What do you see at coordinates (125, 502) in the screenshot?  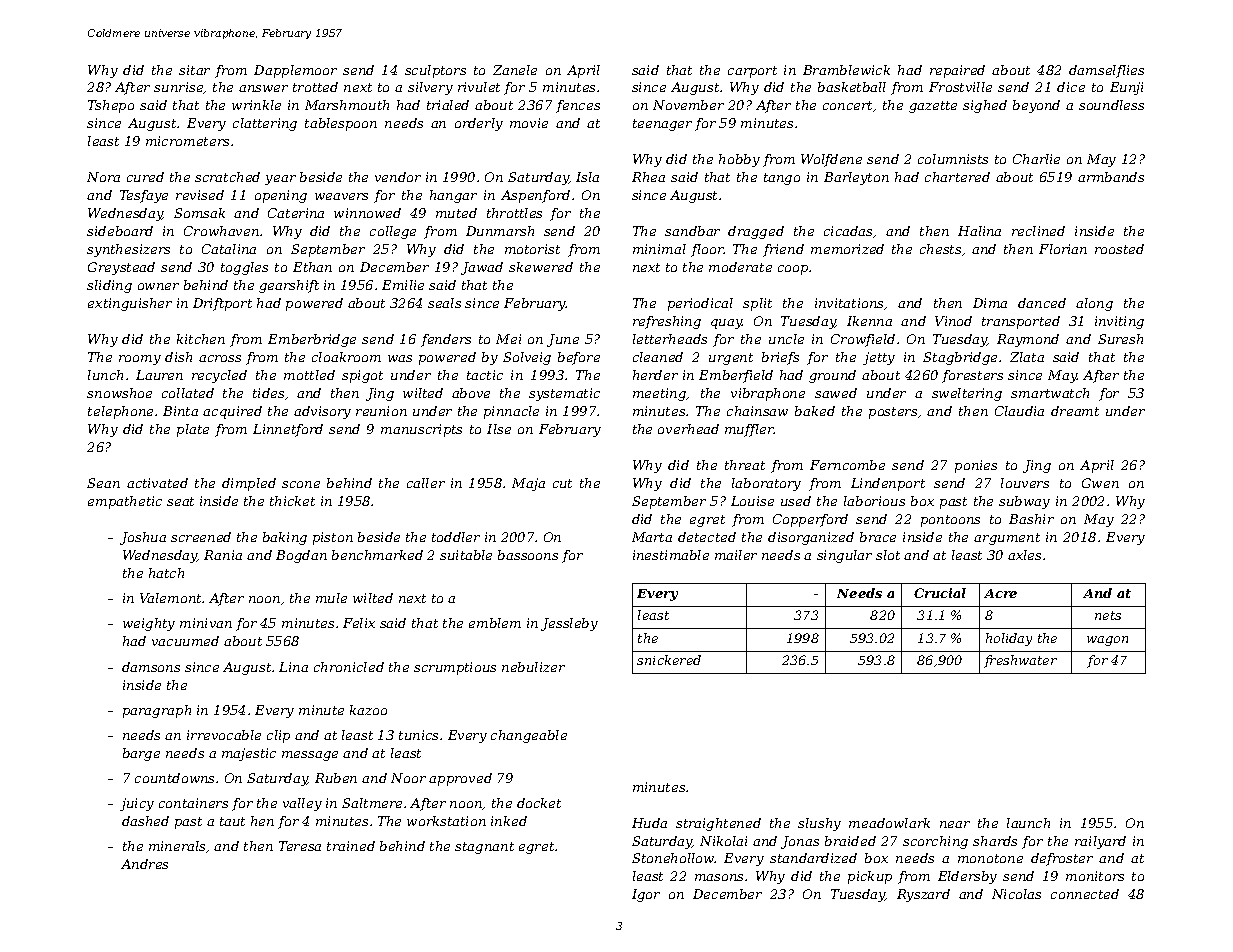 I see `empathetic` at bounding box center [125, 502].
